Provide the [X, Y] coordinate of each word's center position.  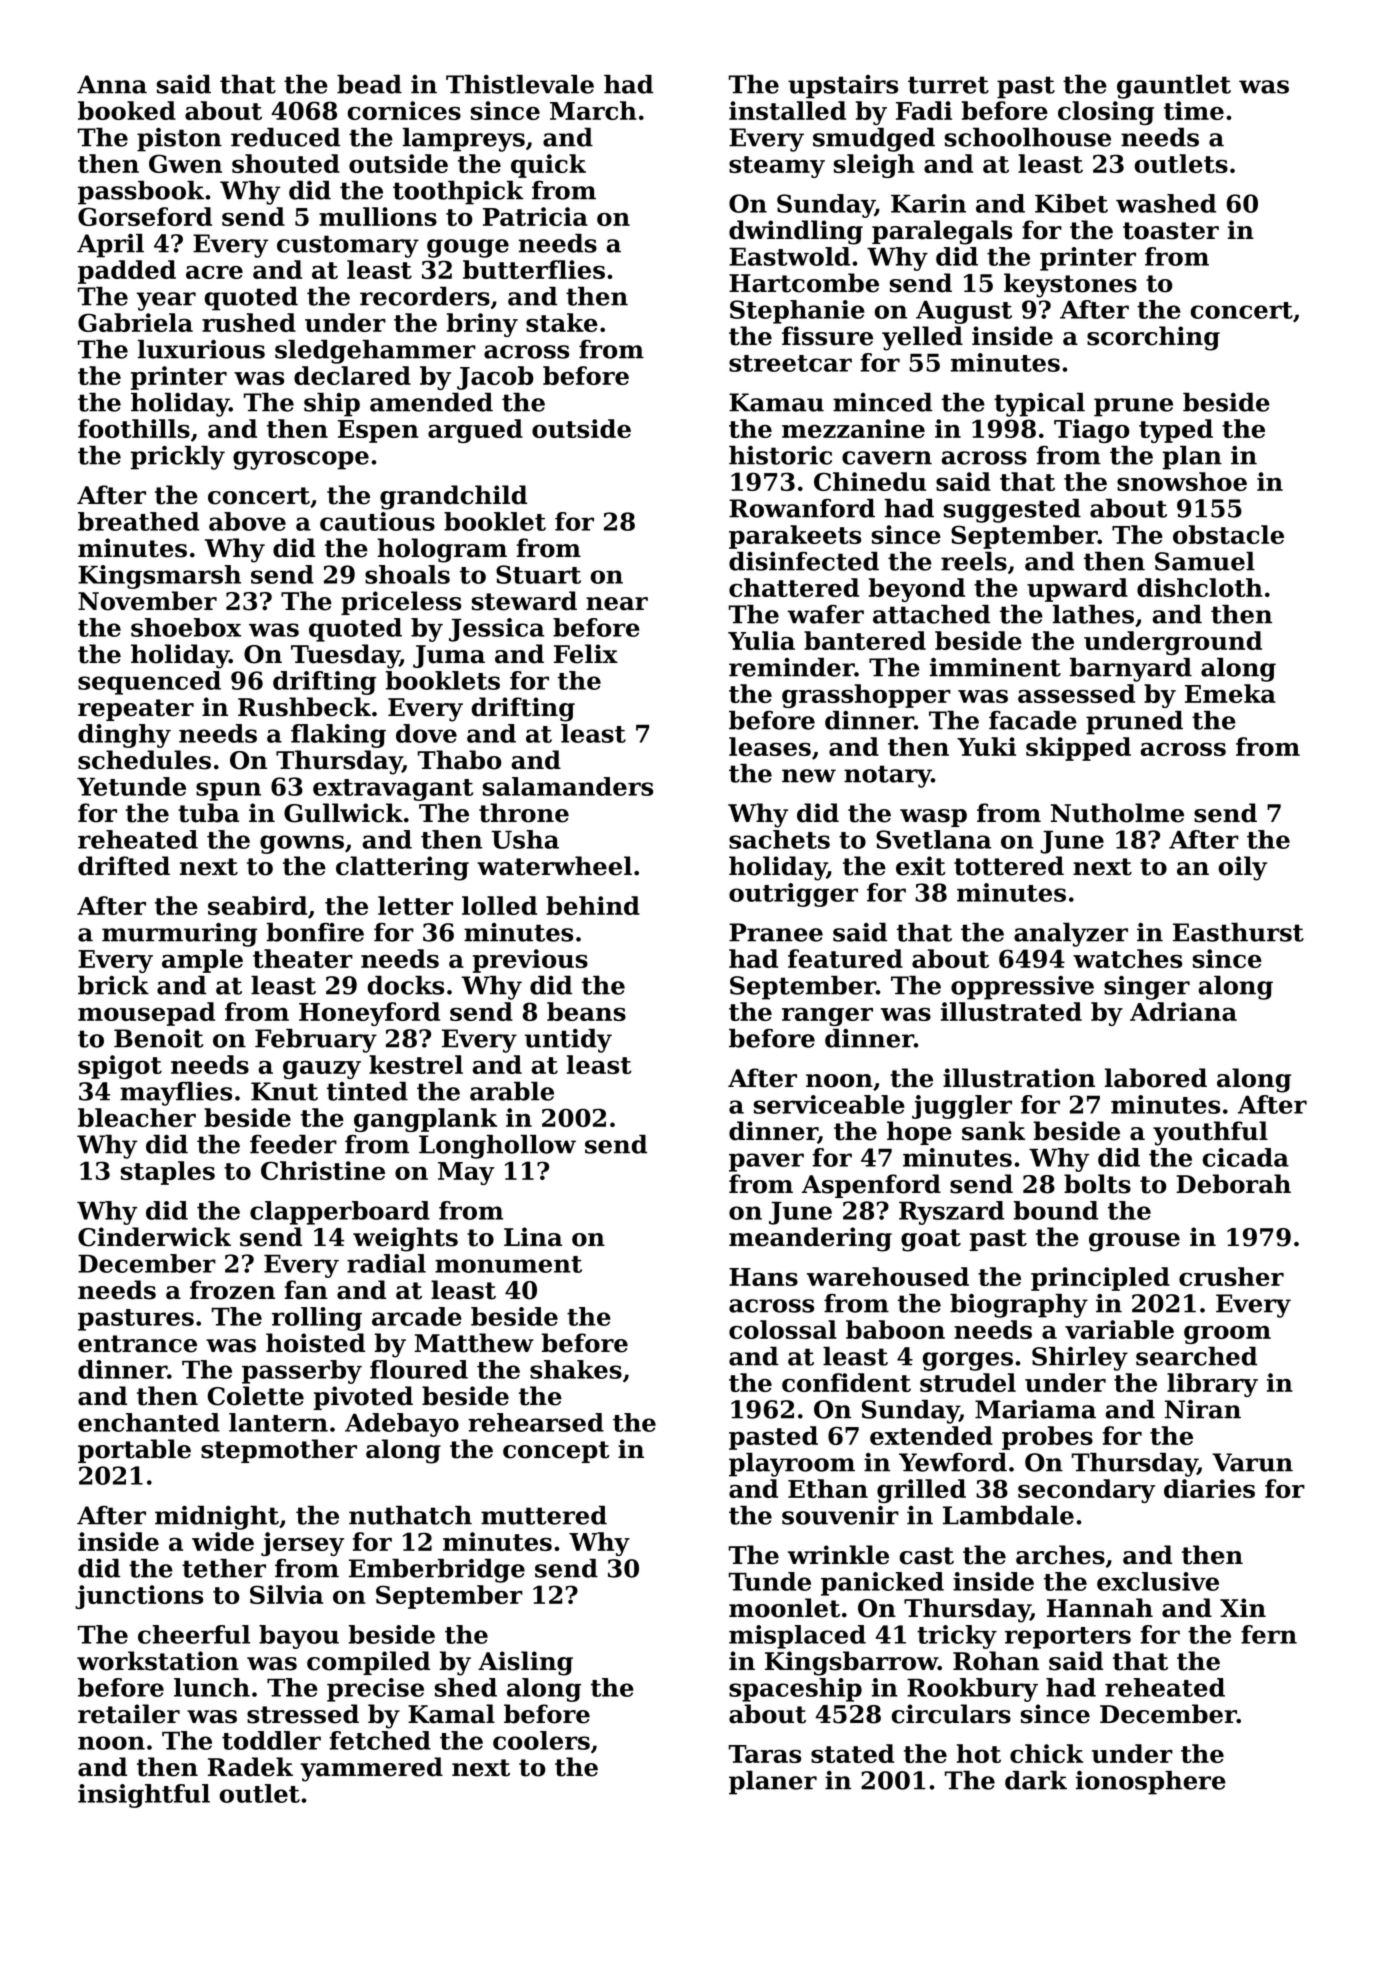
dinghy [124, 736]
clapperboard [340, 1213]
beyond [917, 590]
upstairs [843, 87]
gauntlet [1174, 87]
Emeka [1230, 693]
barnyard [1131, 670]
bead [369, 84]
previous [530, 961]
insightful [144, 1796]
